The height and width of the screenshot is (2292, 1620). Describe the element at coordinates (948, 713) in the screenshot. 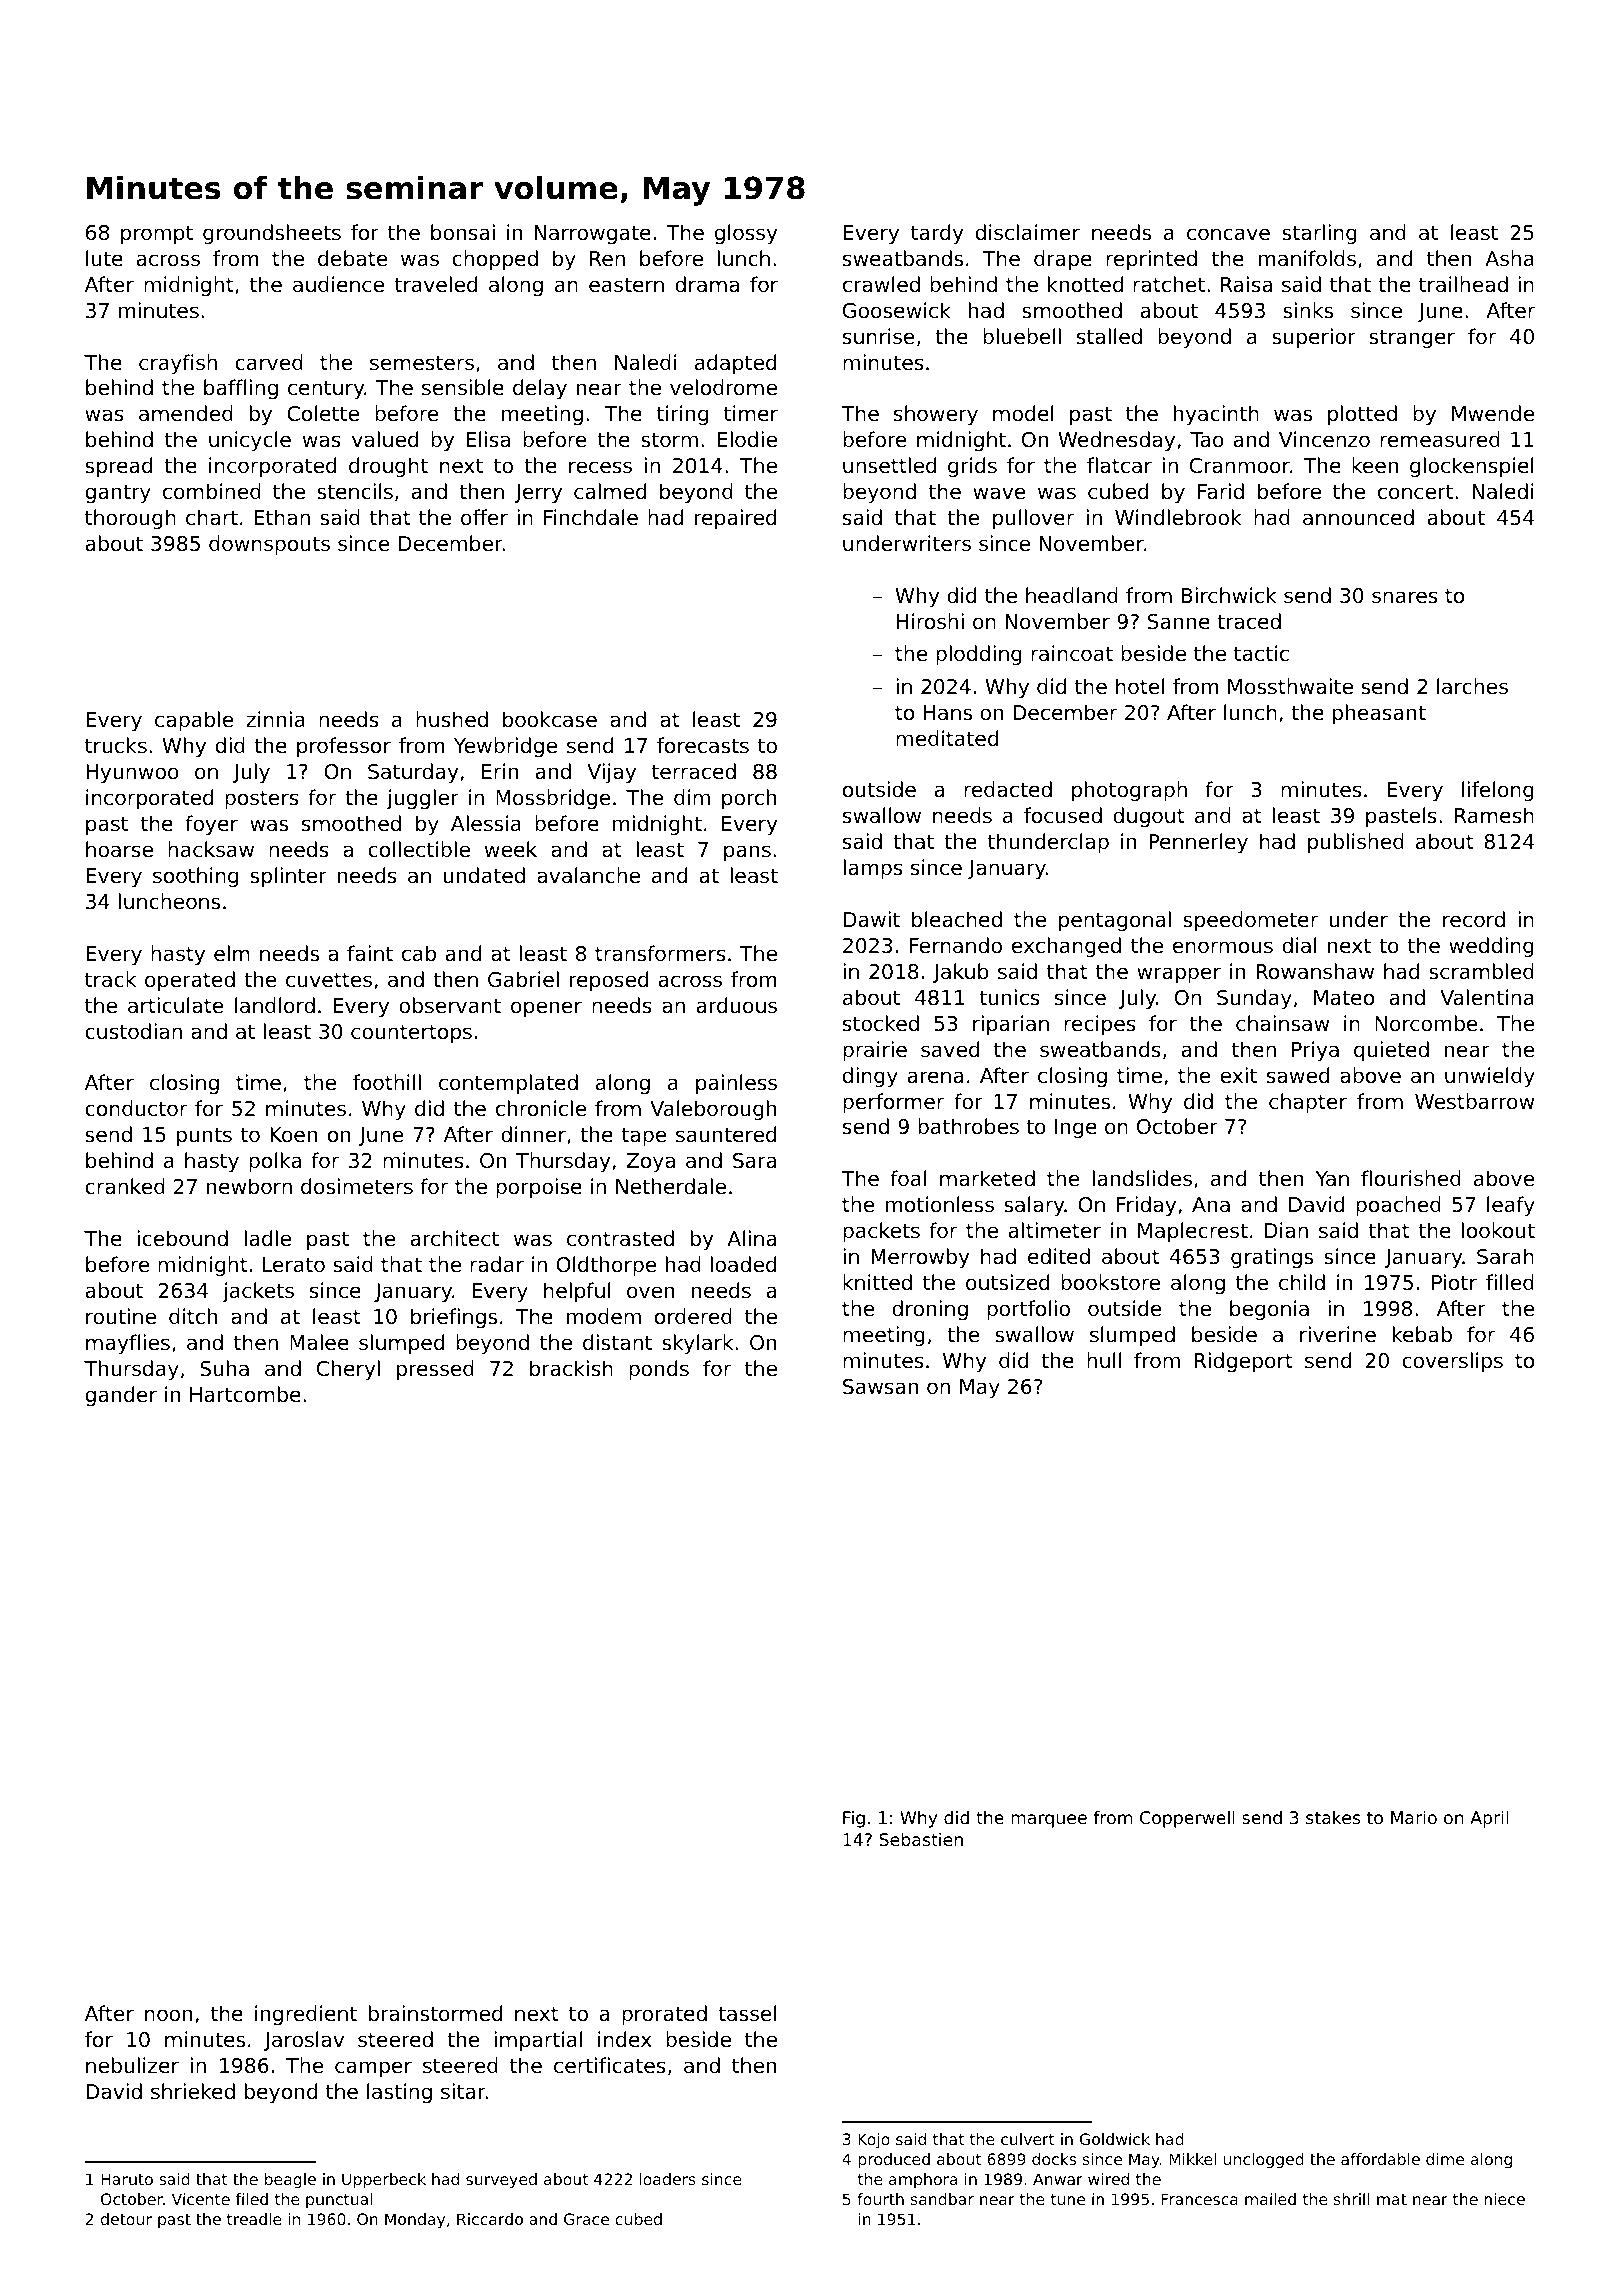

I see `Hans` at that location.
